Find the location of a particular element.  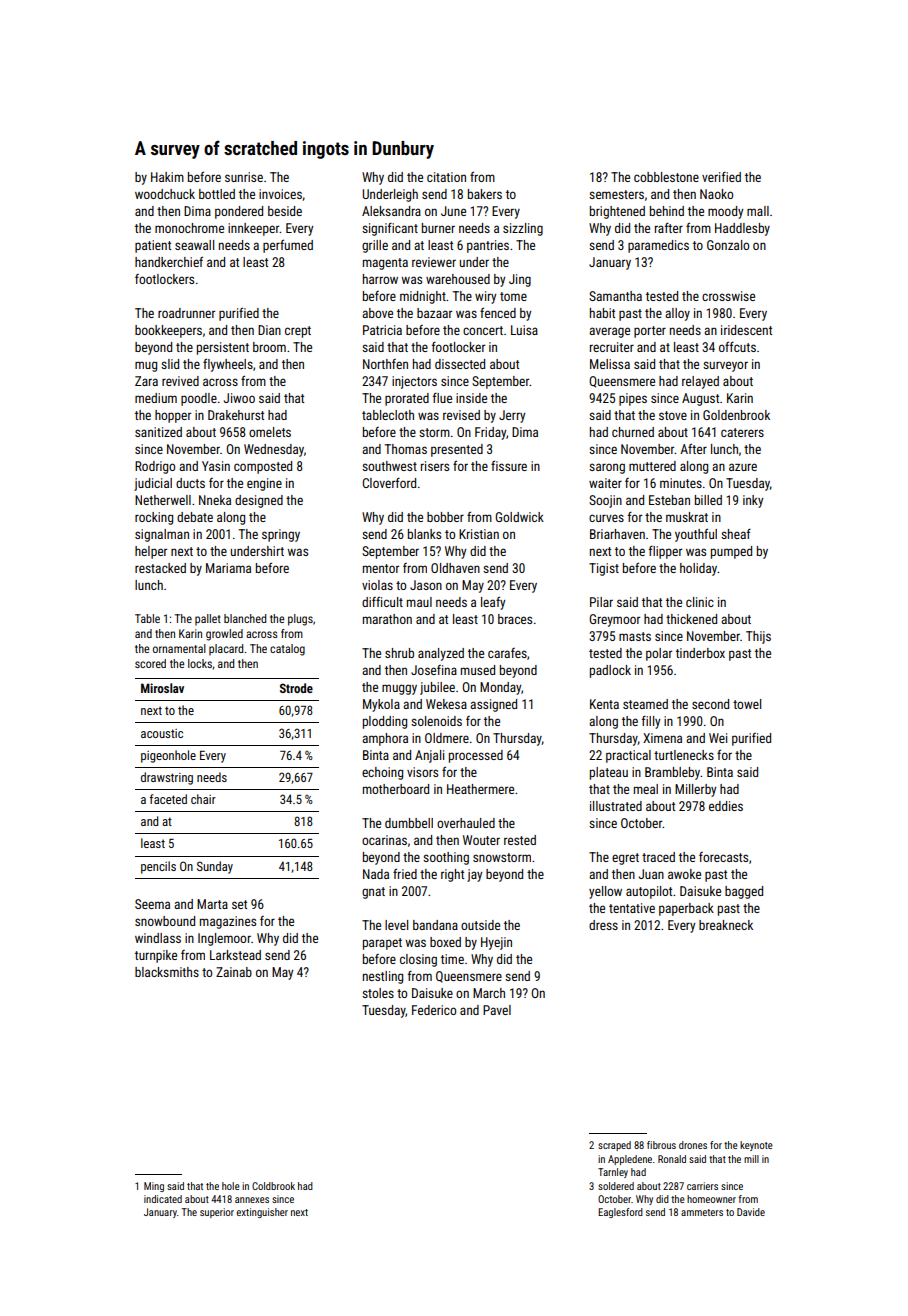

Dian is located at coordinates (269, 330).
